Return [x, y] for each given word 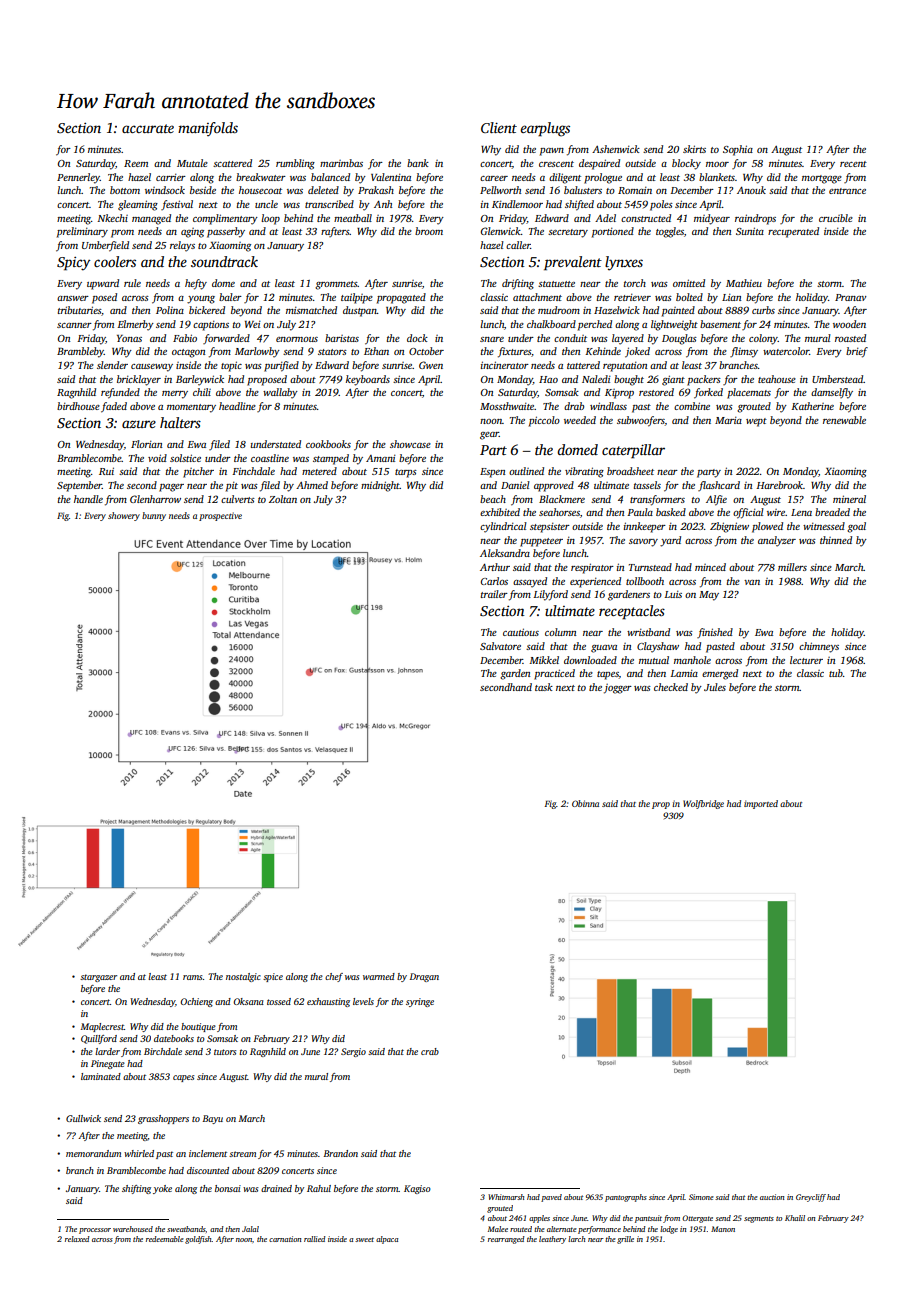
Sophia [738, 150]
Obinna [585, 803]
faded [114, 407]
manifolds [208, 129]
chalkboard [551, 324]
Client [499, 127]
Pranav [851, 297]
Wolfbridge [703, 804]
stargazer [98, 978]
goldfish [198, 1240]
